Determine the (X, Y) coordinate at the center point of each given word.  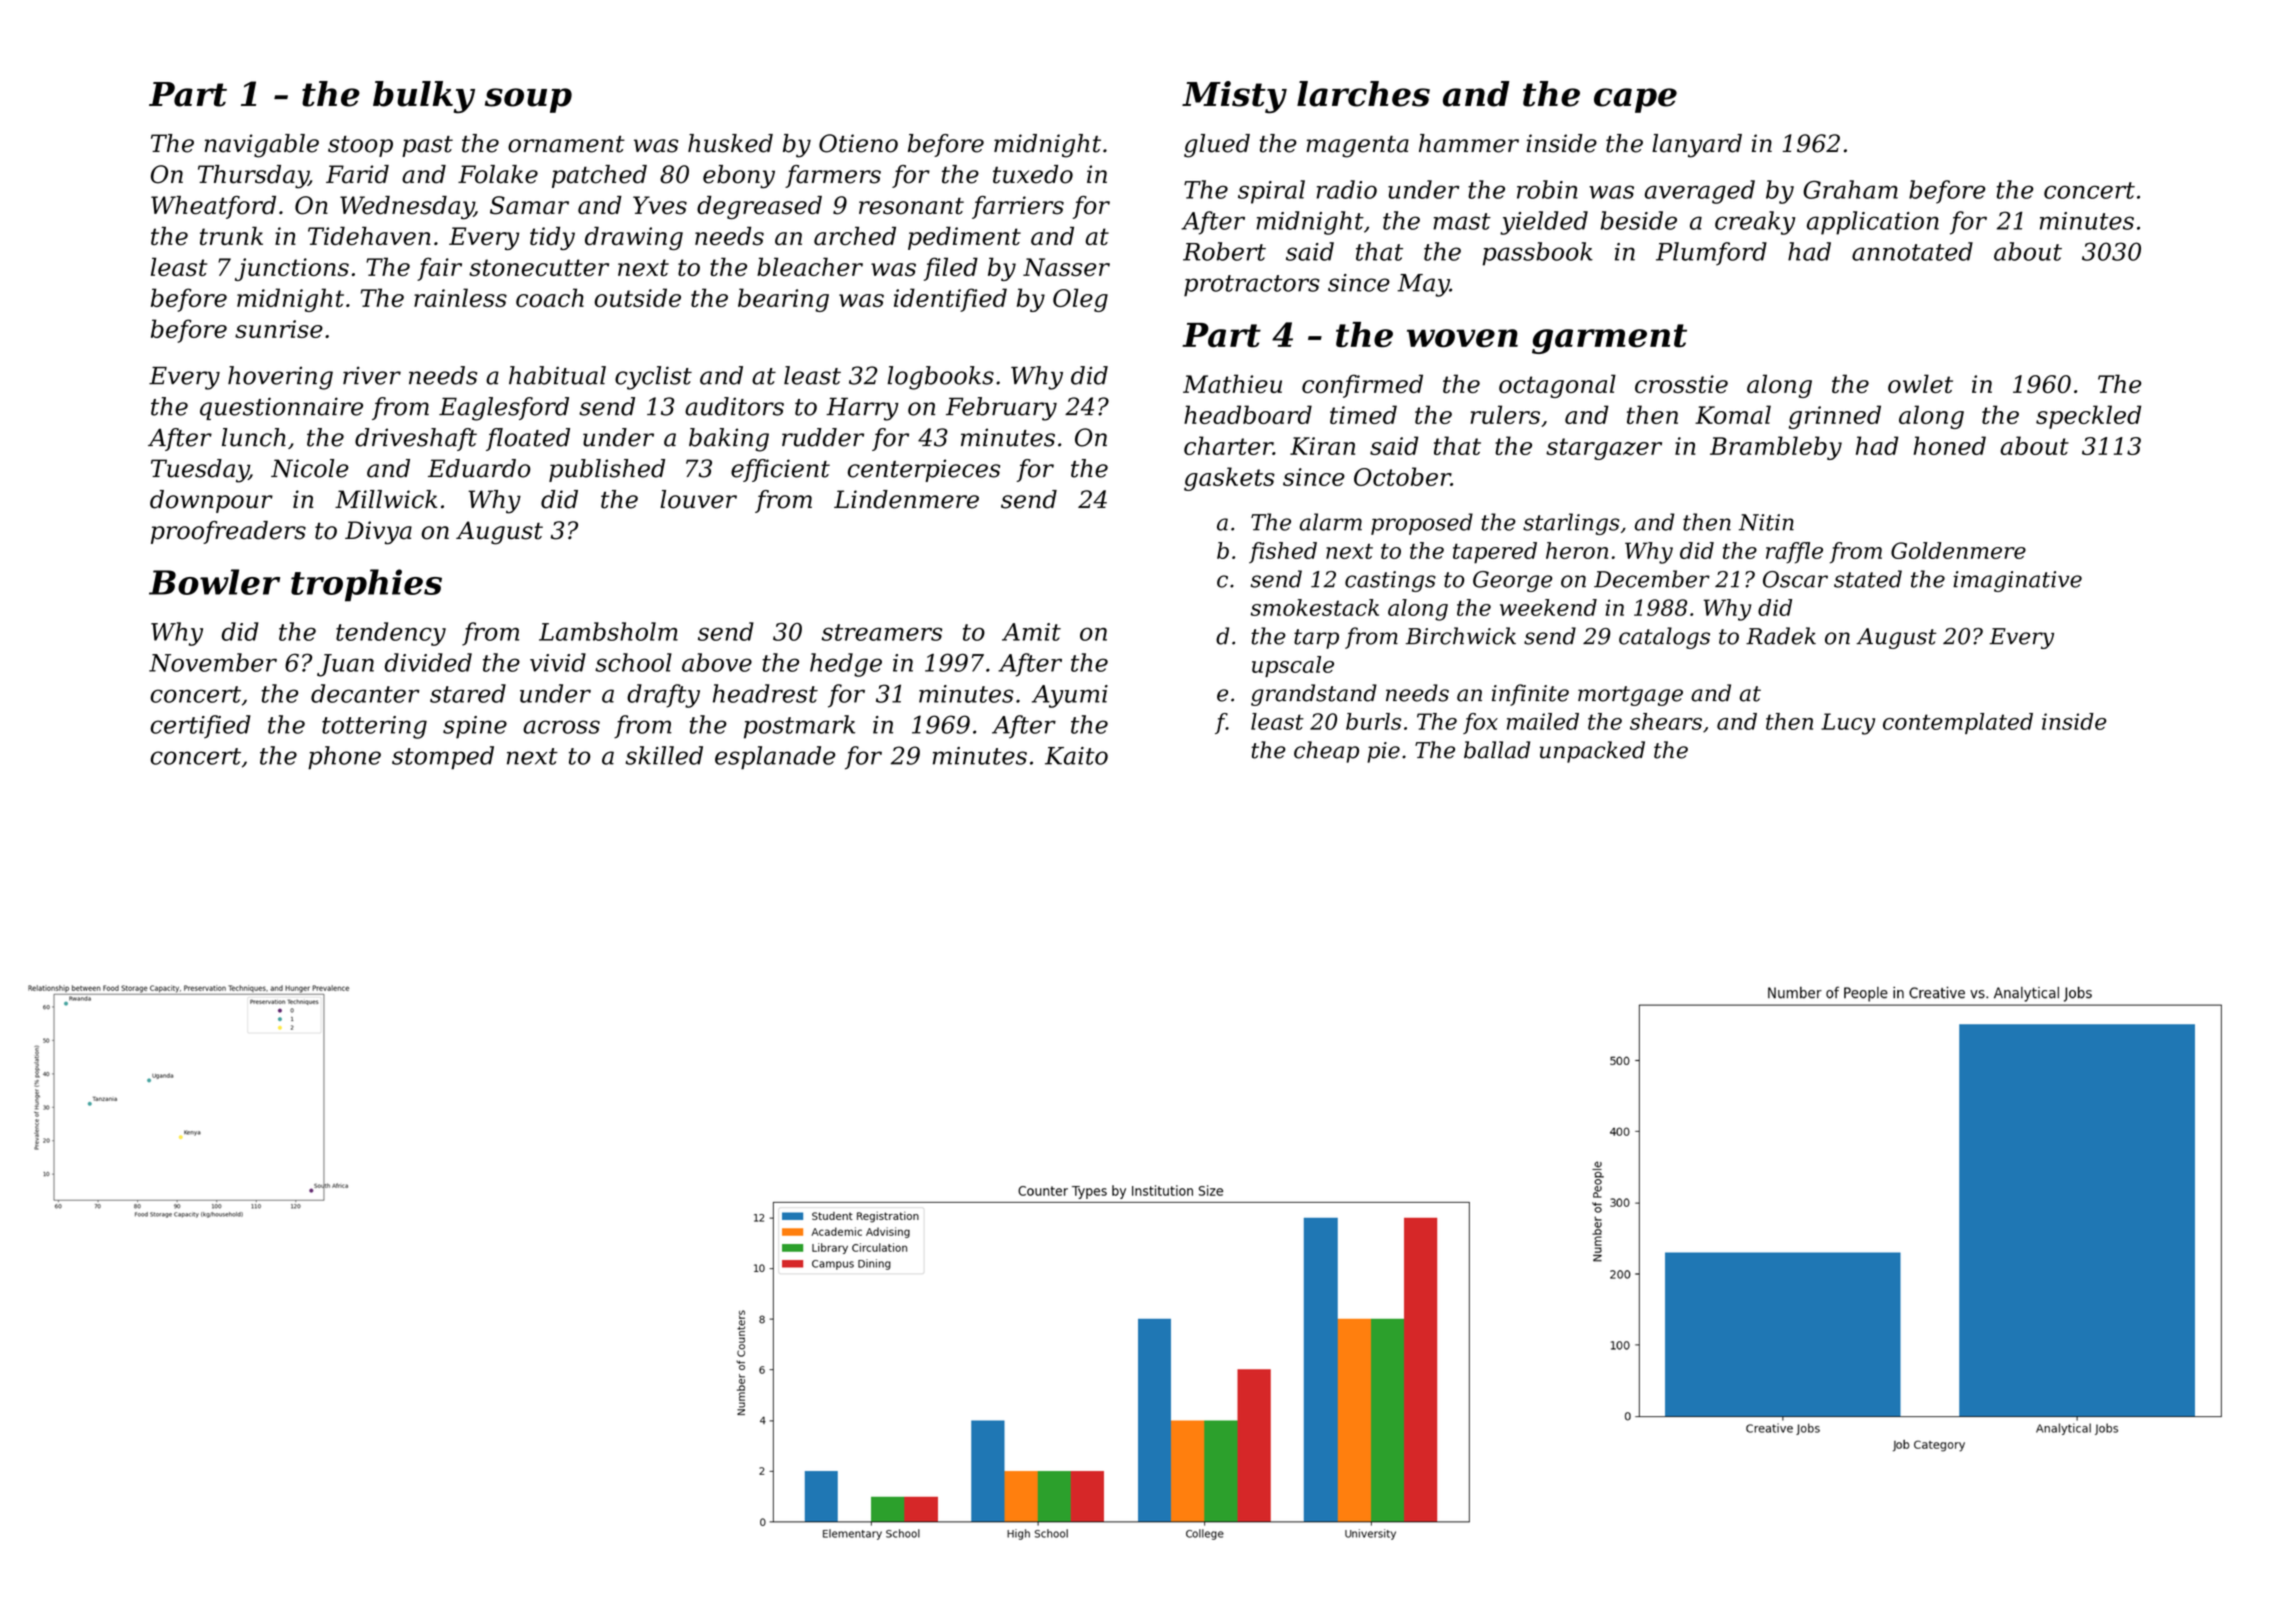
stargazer (1604, 449)
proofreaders (228, 532)
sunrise (279, 329)
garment (1609, 339)
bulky (424, 97)
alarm (1331, 522)
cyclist (653, 378)
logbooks (940, 378)
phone (344, 758)
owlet (1920, 383)
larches (1363, 94)
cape (1635, 100)
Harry (862, 409)
